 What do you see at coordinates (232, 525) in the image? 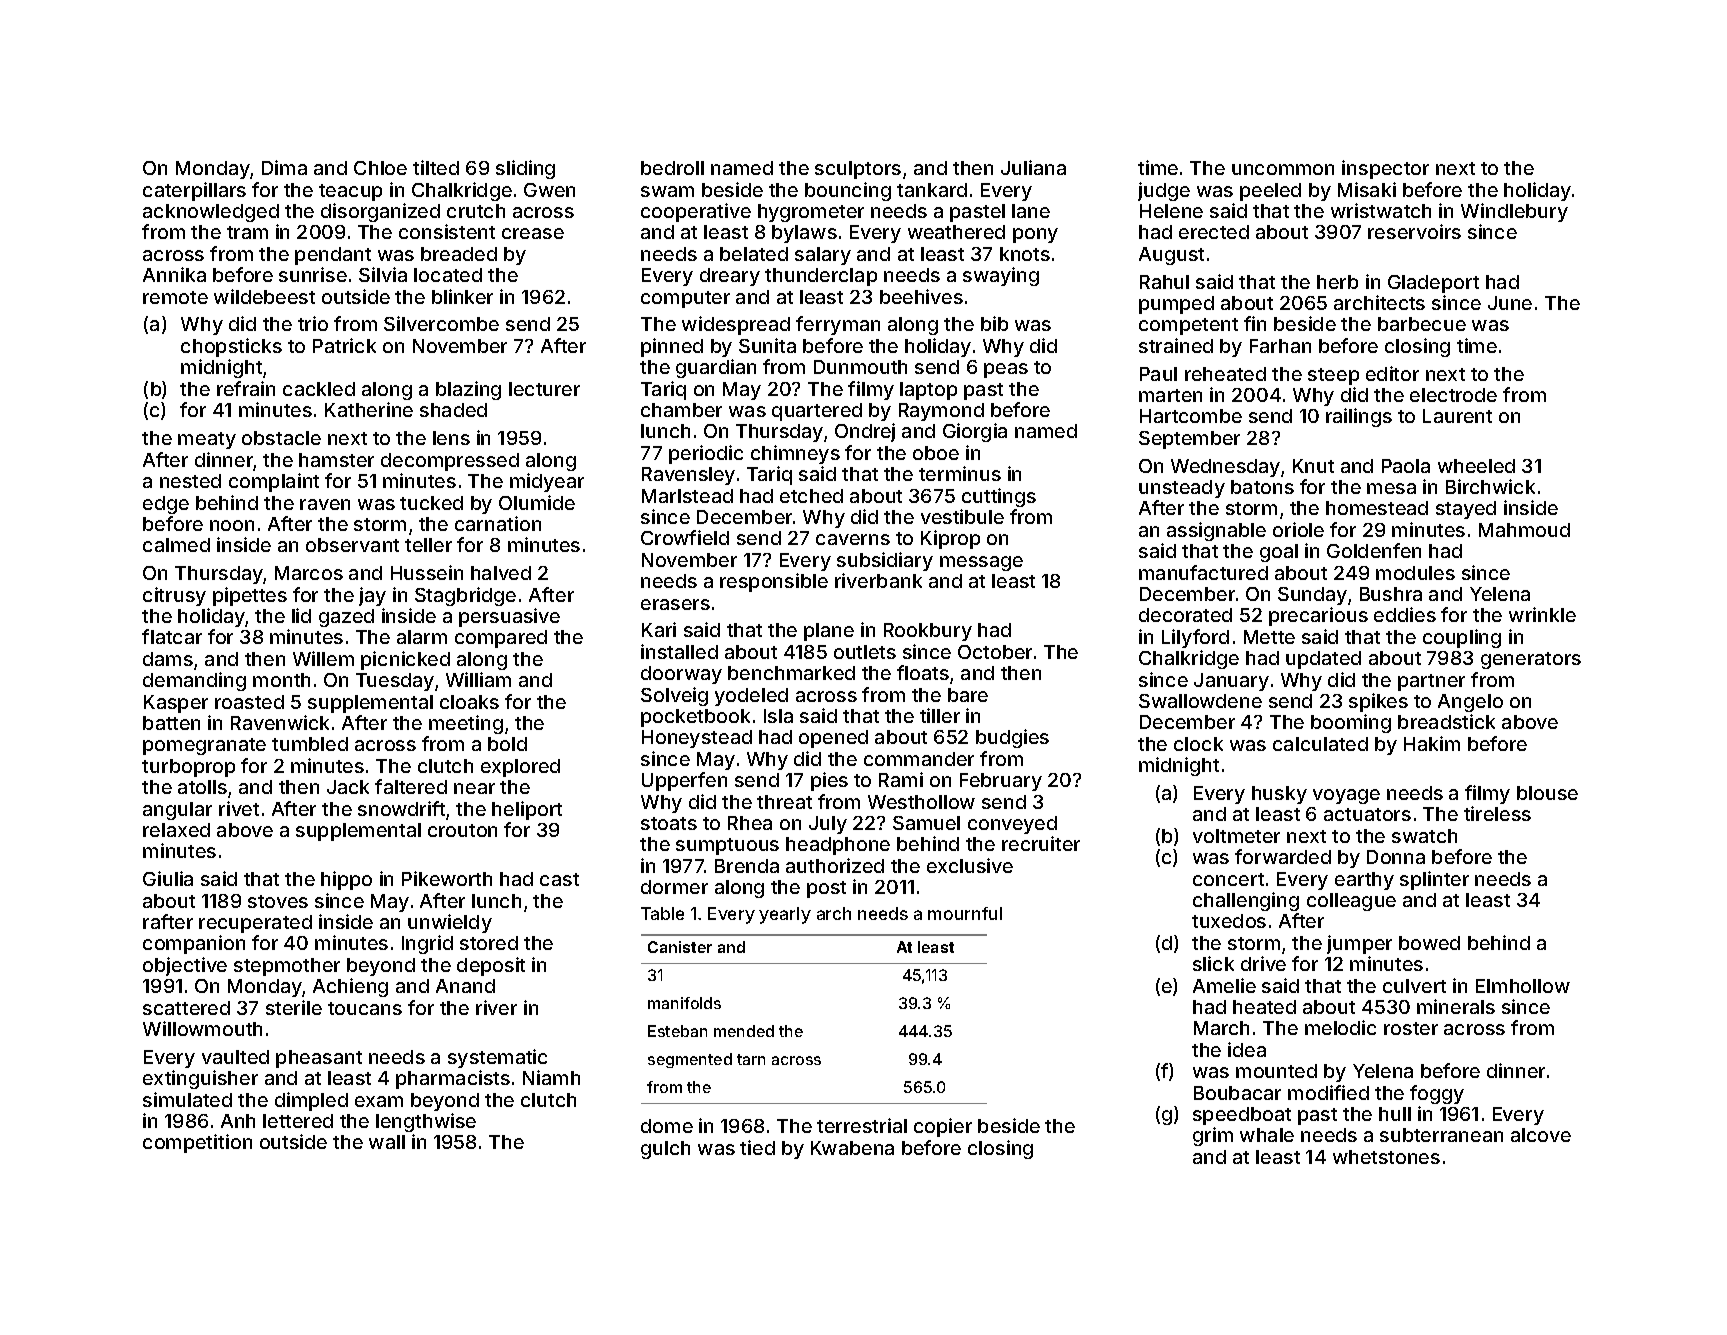
I see `noon` at bounding box center [232, 525].
